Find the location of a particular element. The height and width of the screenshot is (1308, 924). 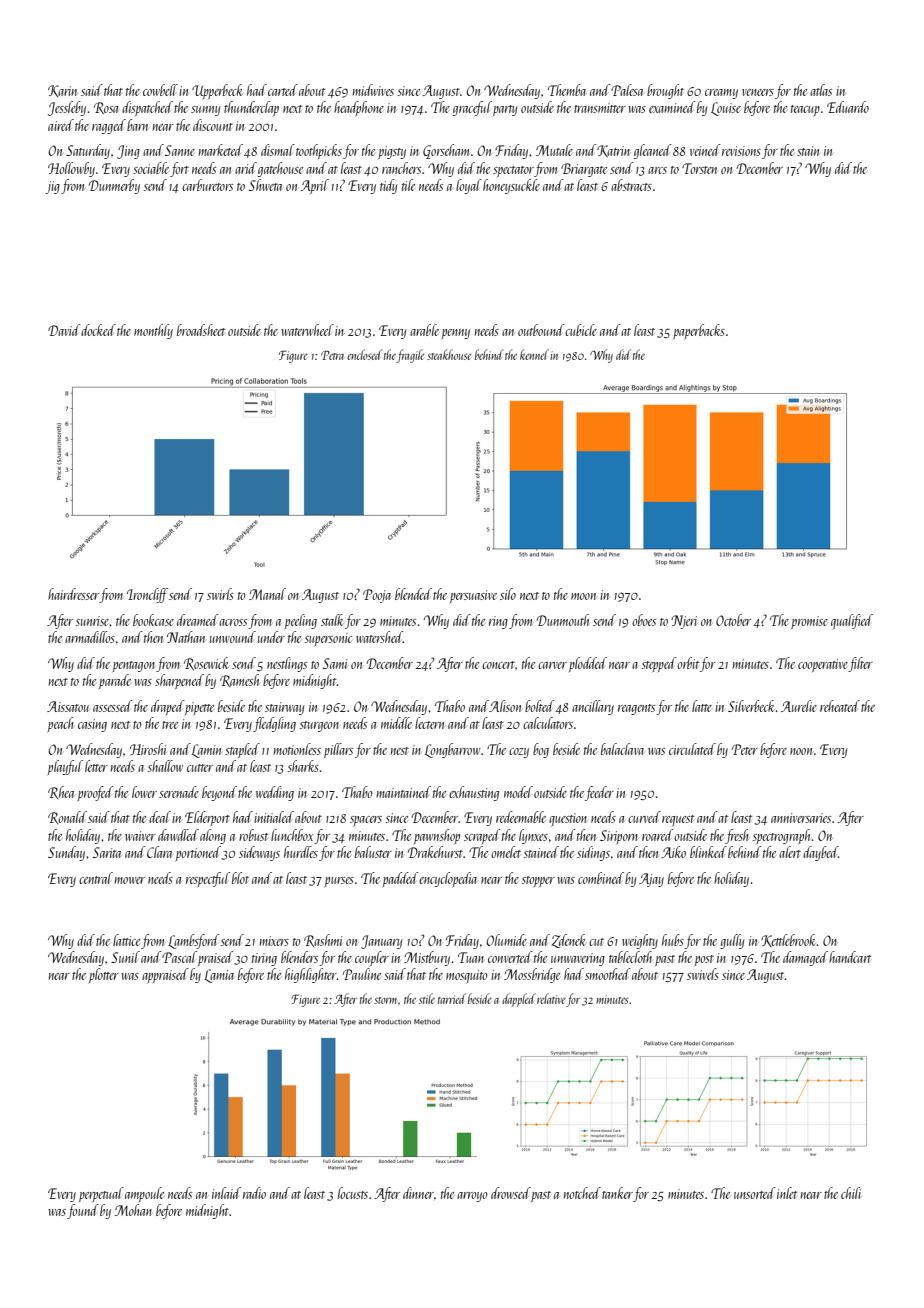

notched is located at coordinates (582, 1193).
